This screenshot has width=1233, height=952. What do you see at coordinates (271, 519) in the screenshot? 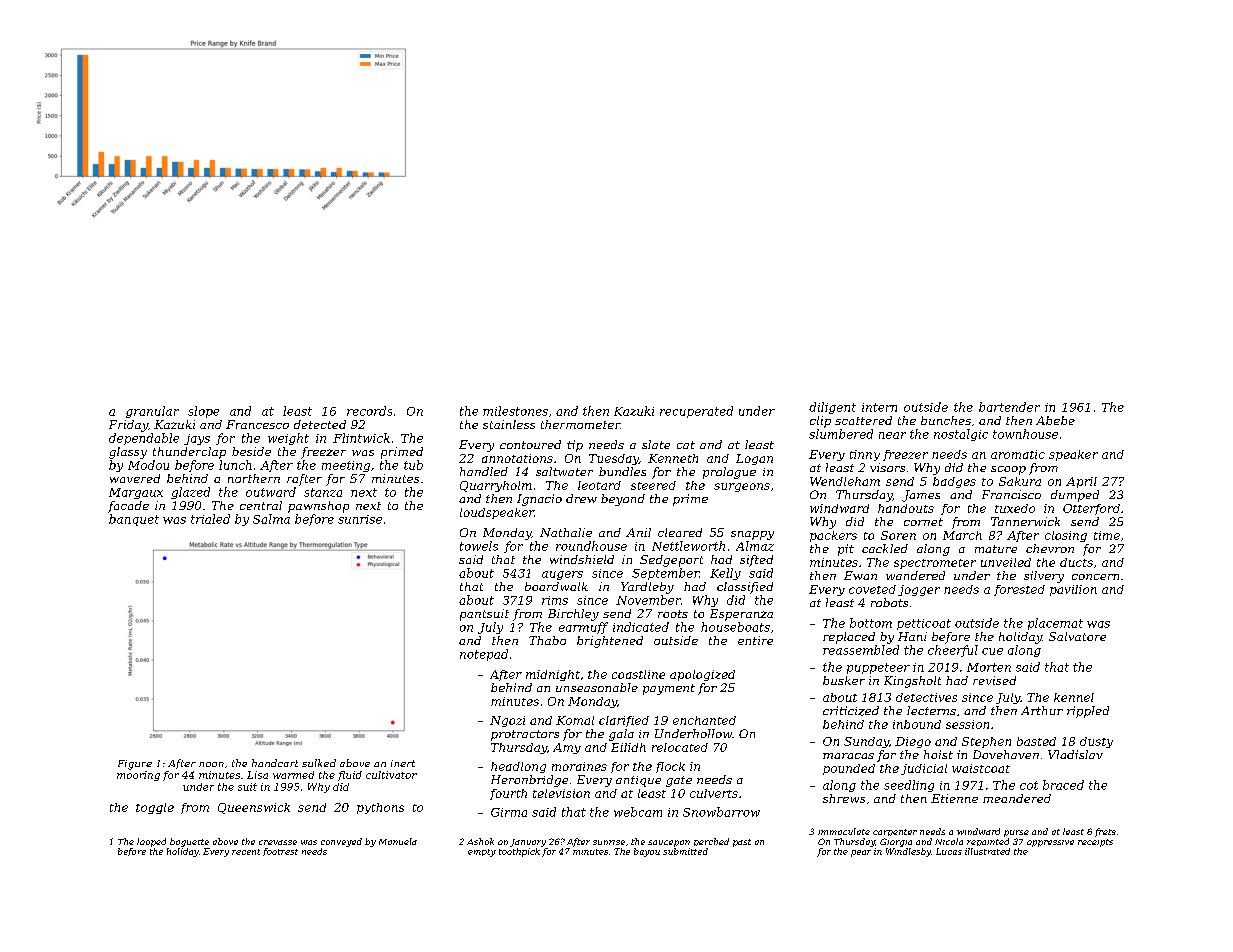
I see `Salma` at bounding box center [271, 519].
